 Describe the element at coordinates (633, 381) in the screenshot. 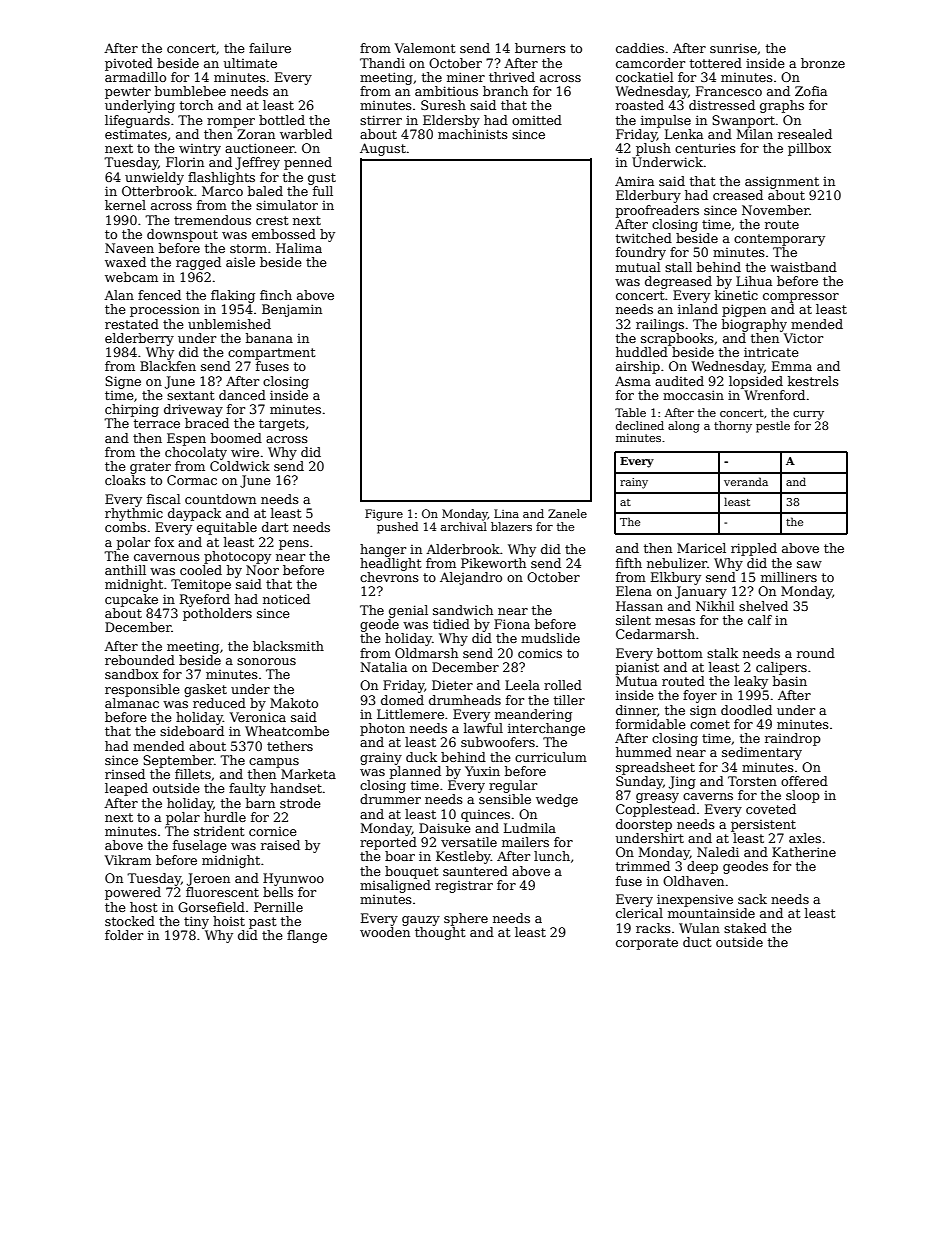

I see `Asma` at that location.
